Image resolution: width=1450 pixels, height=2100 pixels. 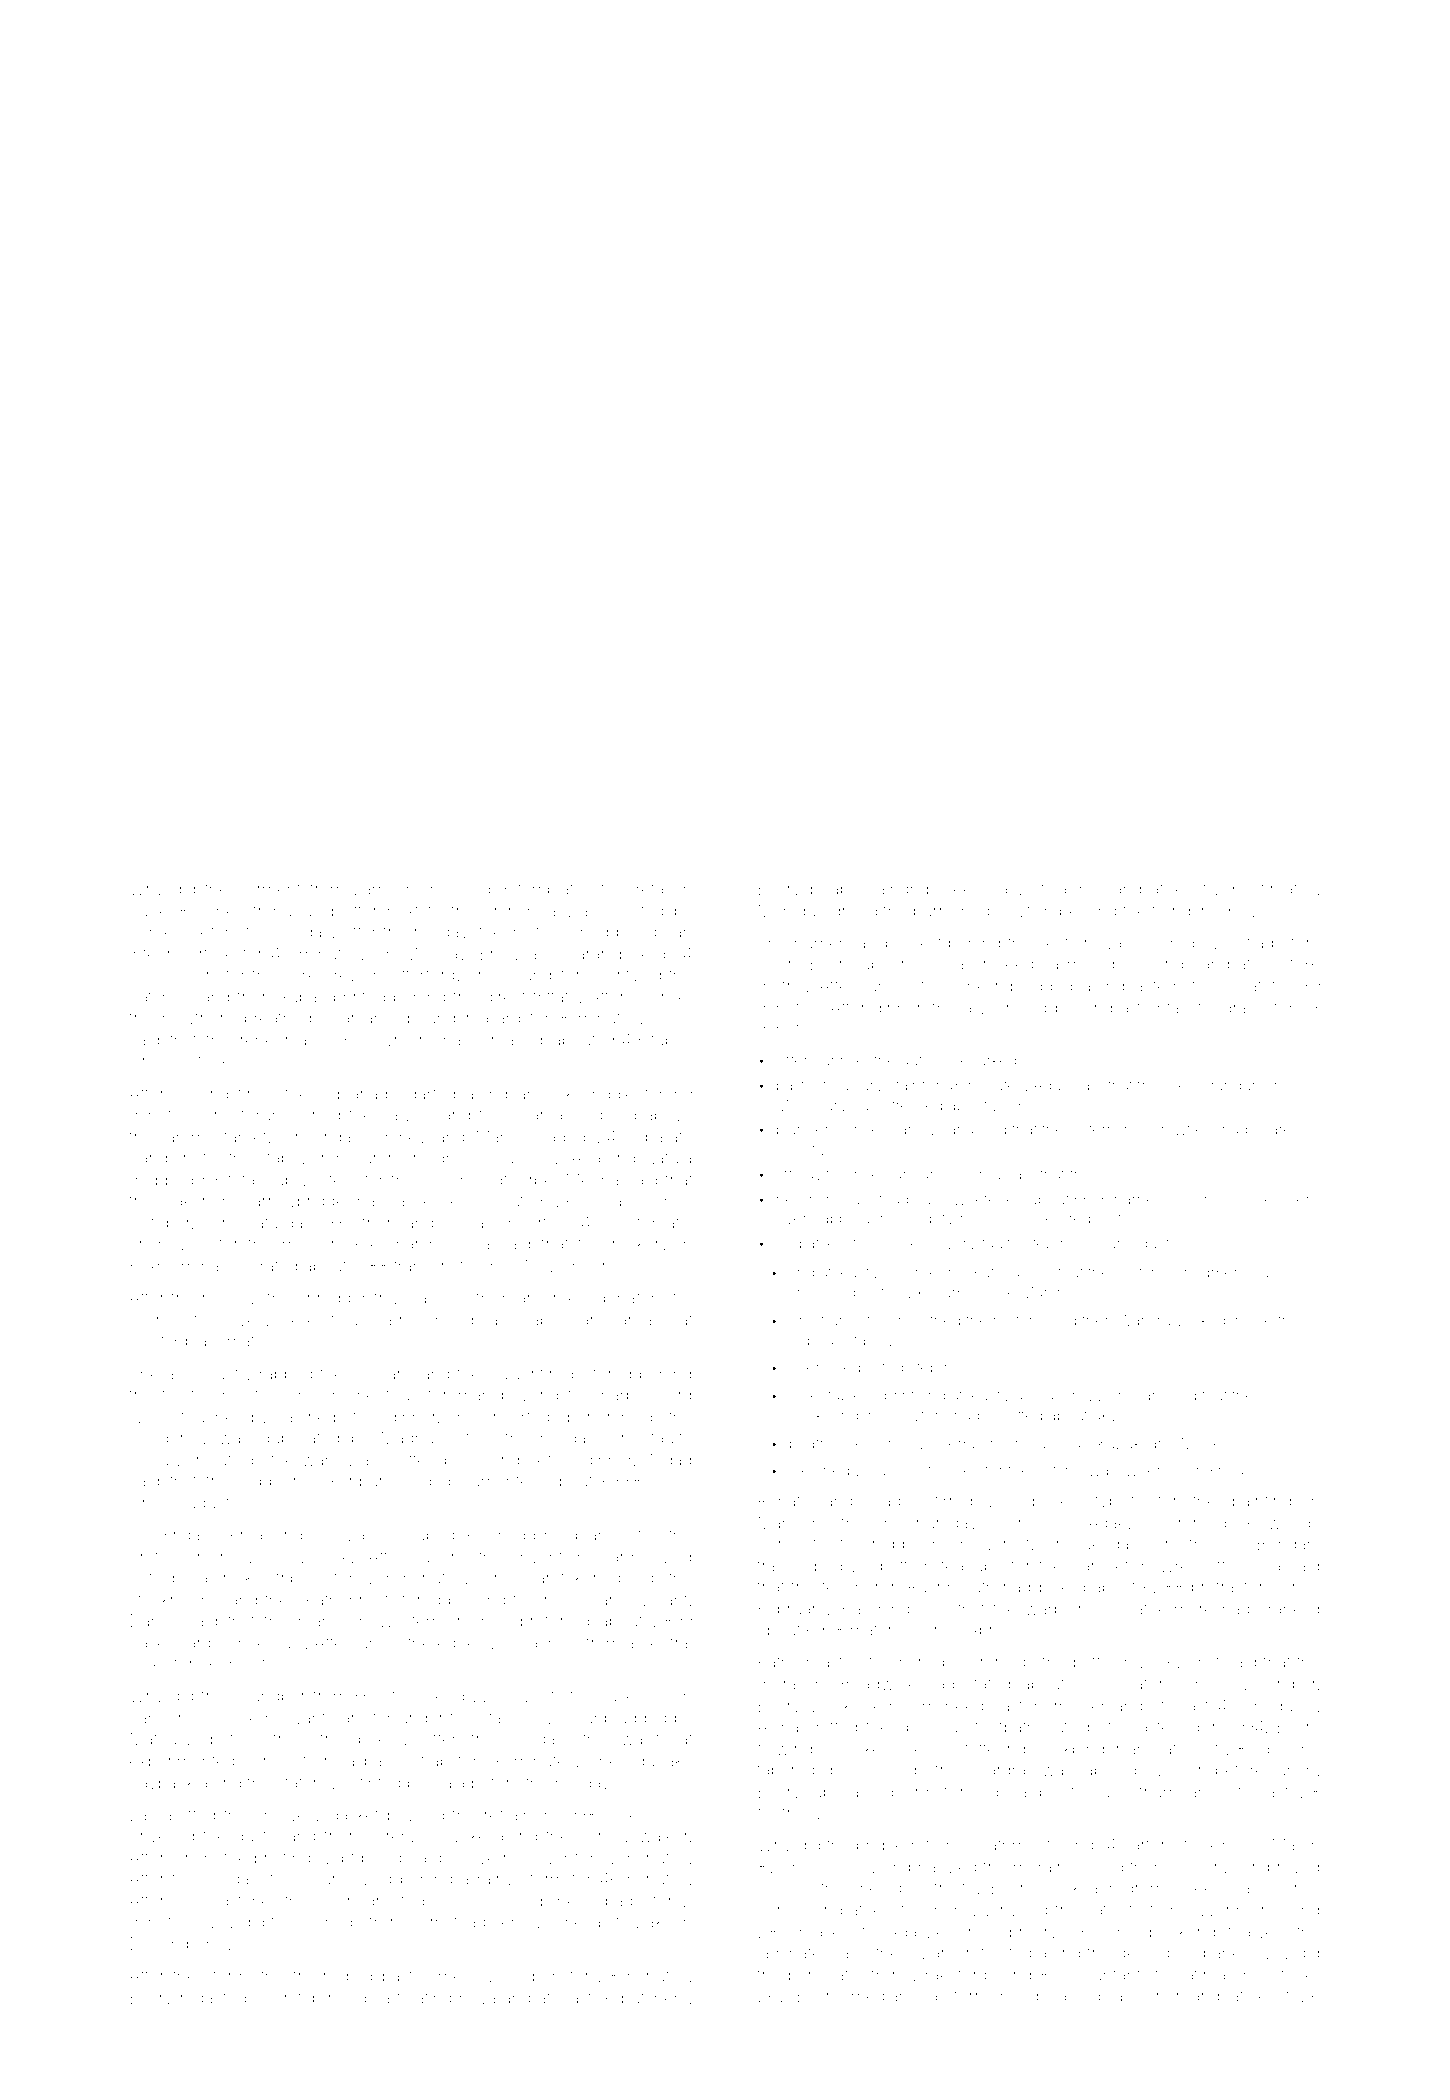 What do you see at coordinates (671, 1039) in the image?
I see `tubas` at bounding box center [671, 1039].
